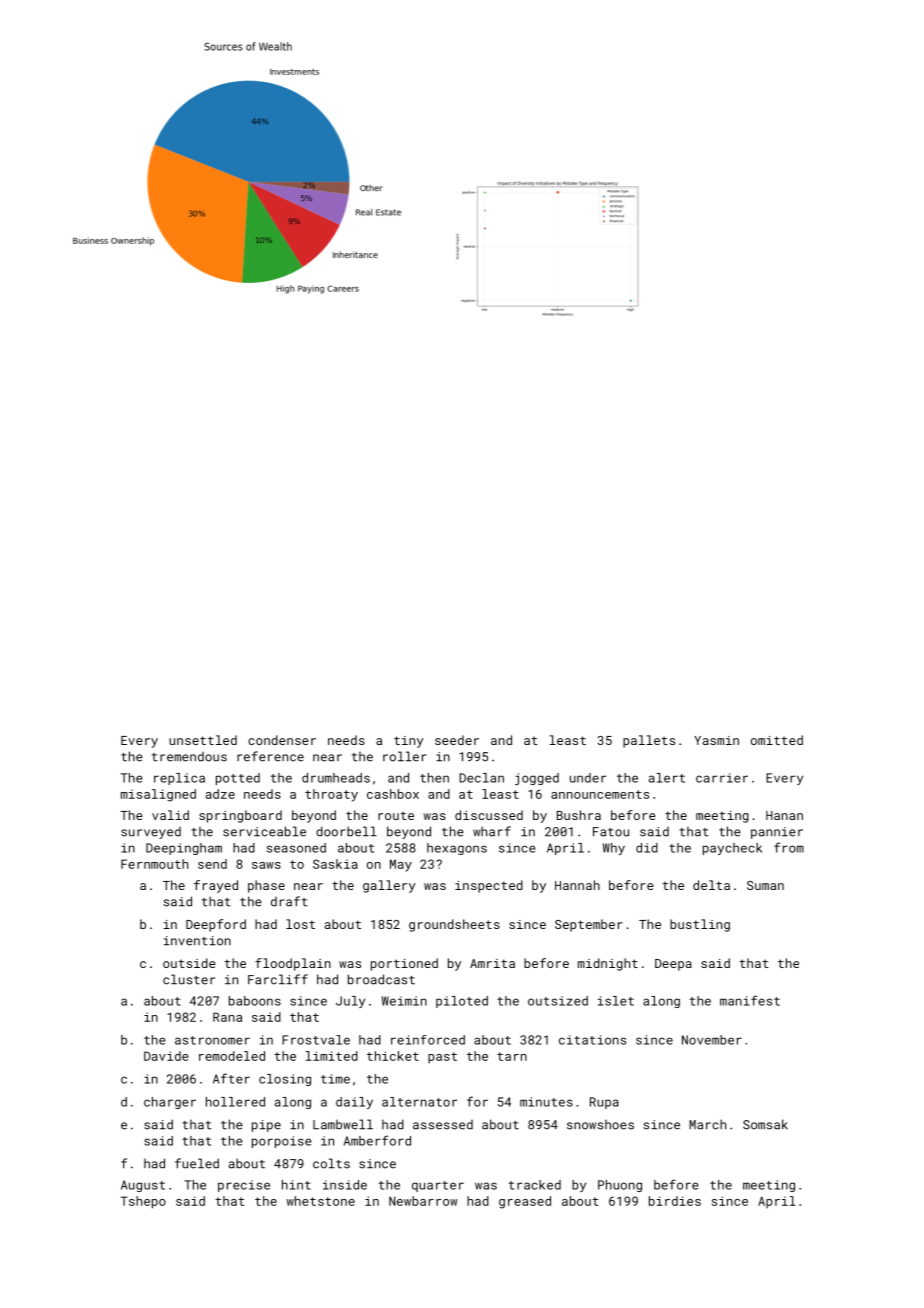 The width and height of the document is (924, 1308). What do you see at coordinates (238, 779) in the document?
I see `potted` at bounding box center [238, 779].
